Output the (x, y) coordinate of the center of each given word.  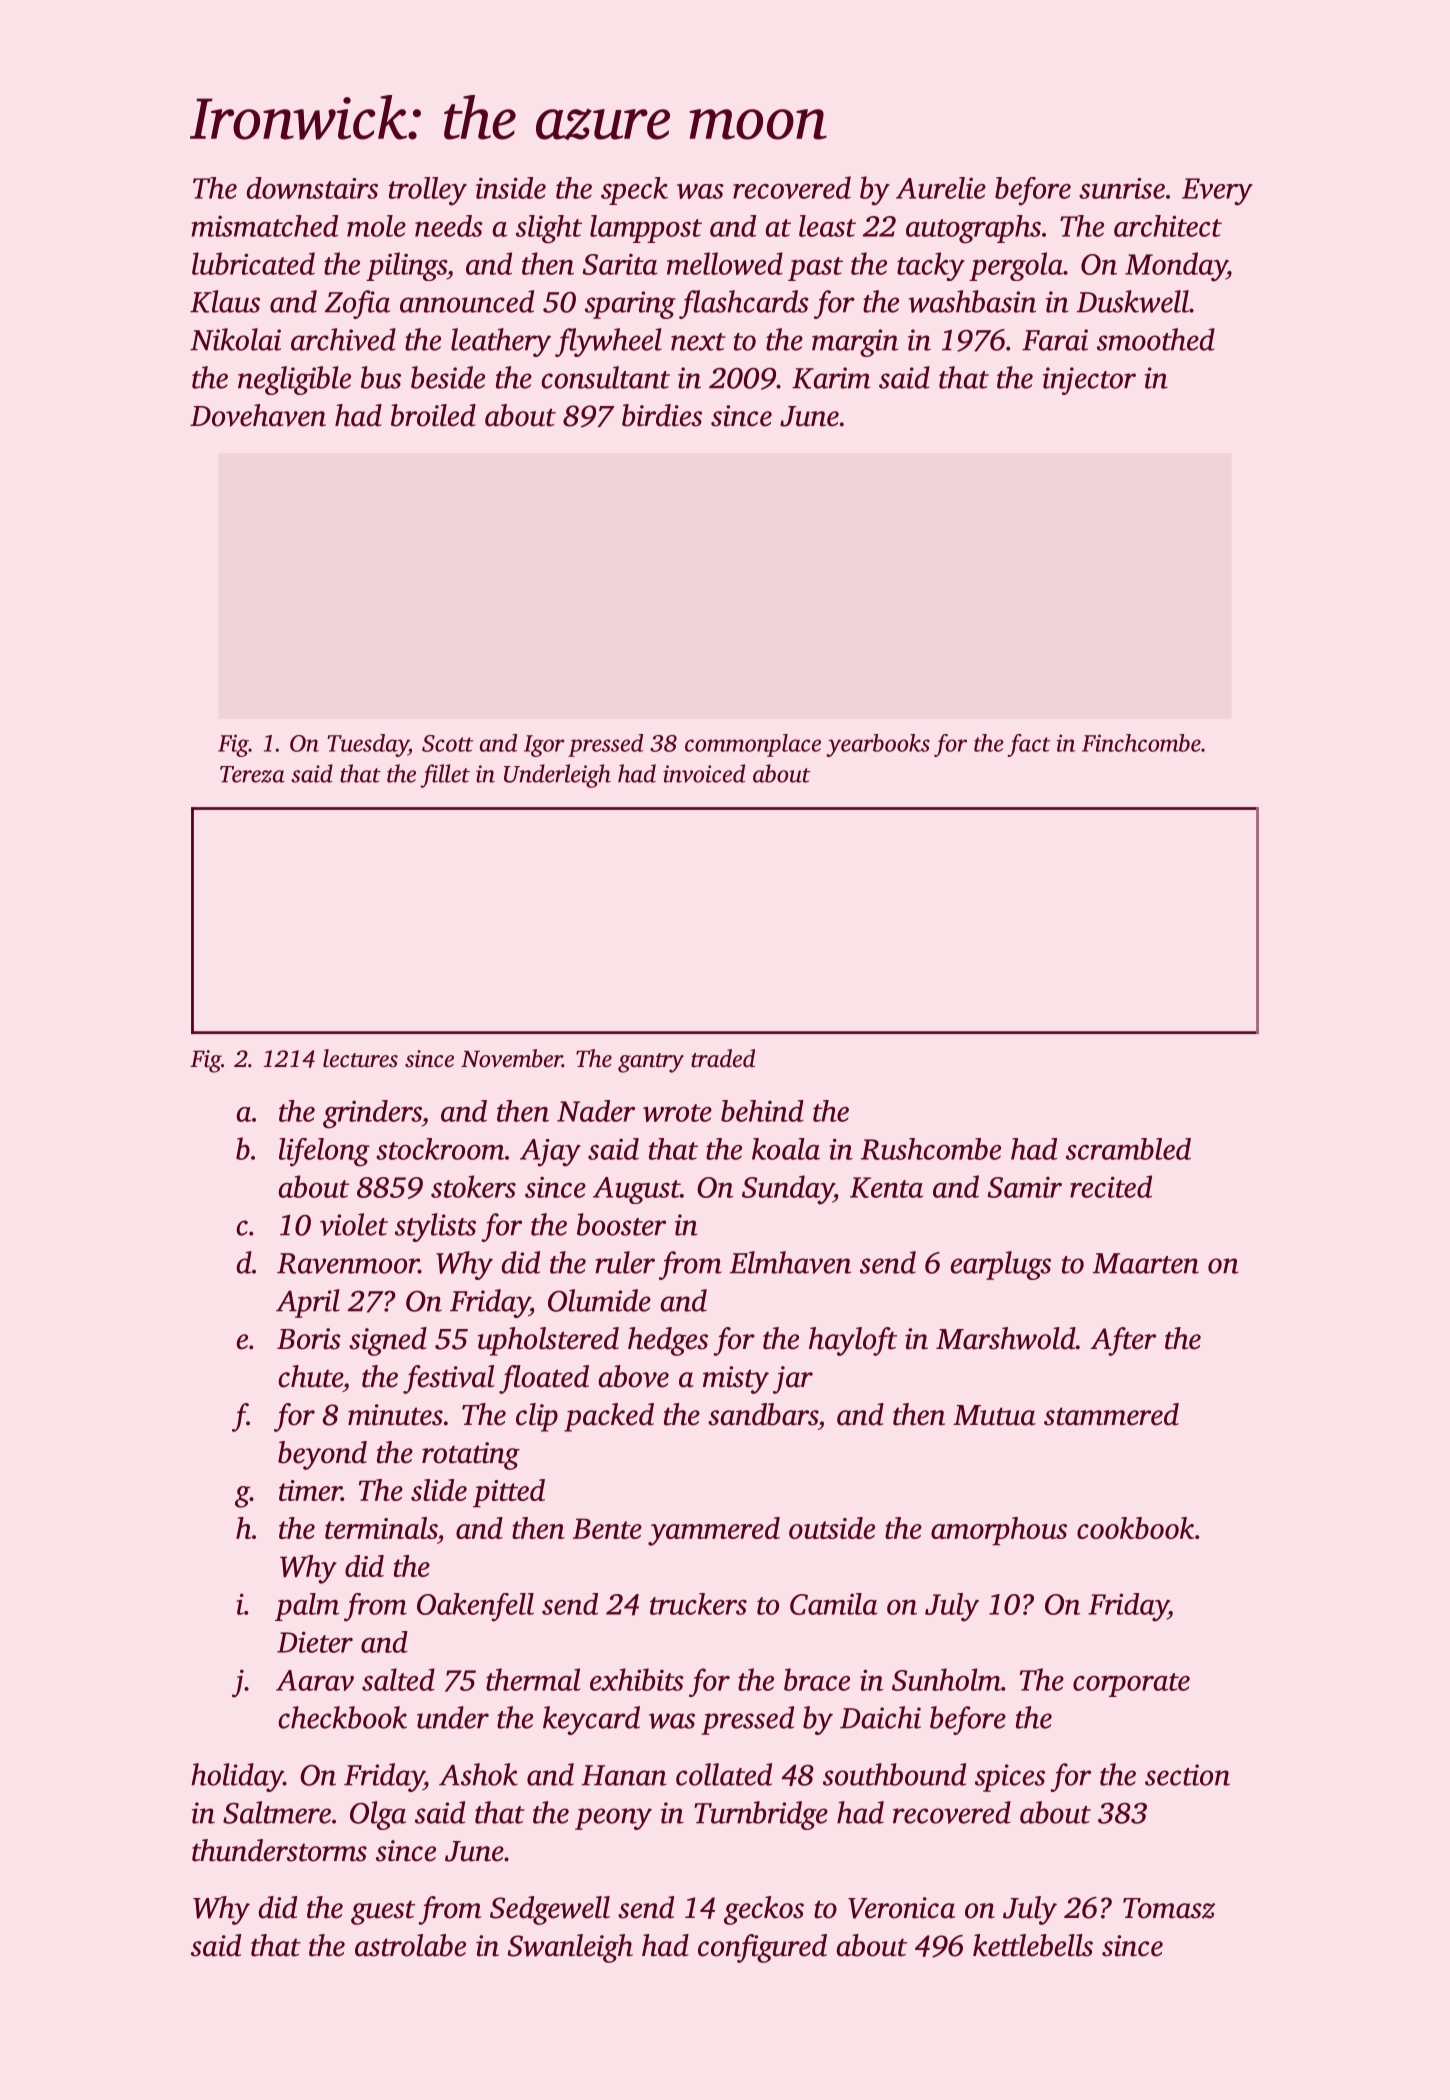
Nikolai (235, 339)
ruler (625, 1262)
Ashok (478, 1774)
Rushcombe (931, 1149)
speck (634, 191)
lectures (360, 1058)
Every (1217, 192)
